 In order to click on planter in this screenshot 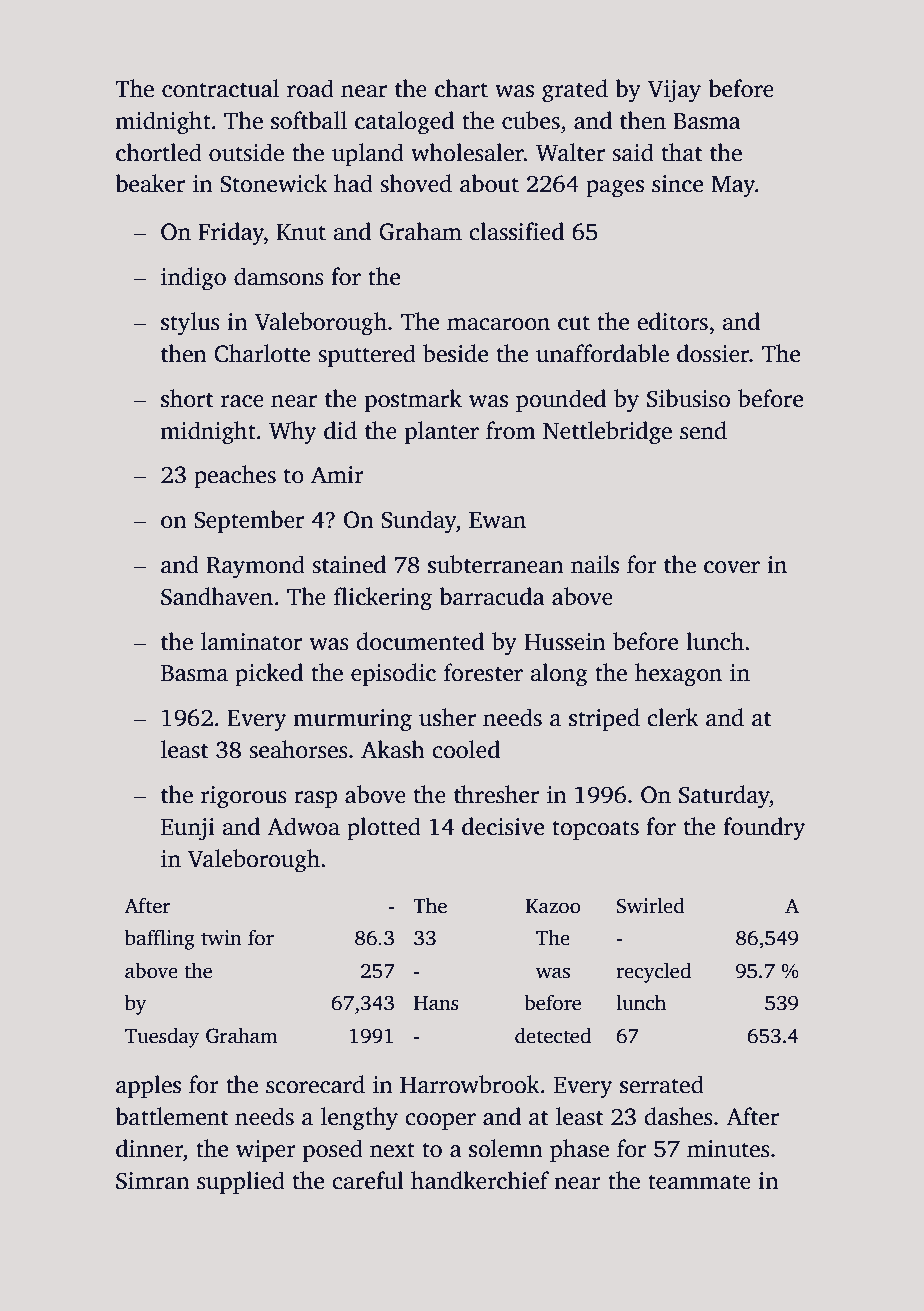, I will do `click(442, 432)`.
